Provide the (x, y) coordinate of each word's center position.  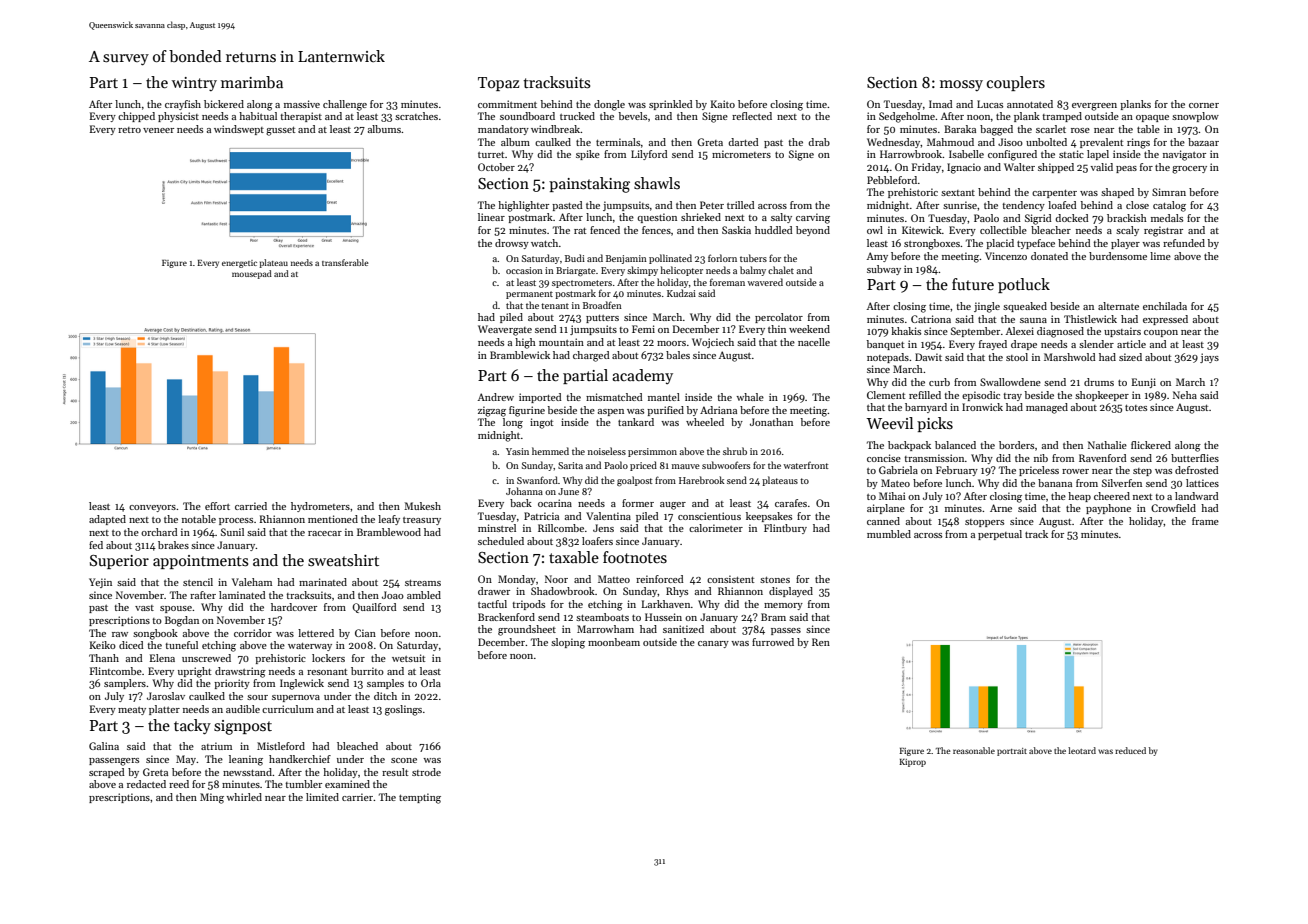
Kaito (723, 104)
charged (591, 356)
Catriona (931, 319)
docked (1072, 218)
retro (129, 130)
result (395, 772)
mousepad (252, 274)
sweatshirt (343, 560)
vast (144, 608)
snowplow (1195, 117)
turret (491, 155)
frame (1205, 521)
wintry (194, 84)
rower (1075, 471)
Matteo (614, 579)
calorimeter (716, 528)
